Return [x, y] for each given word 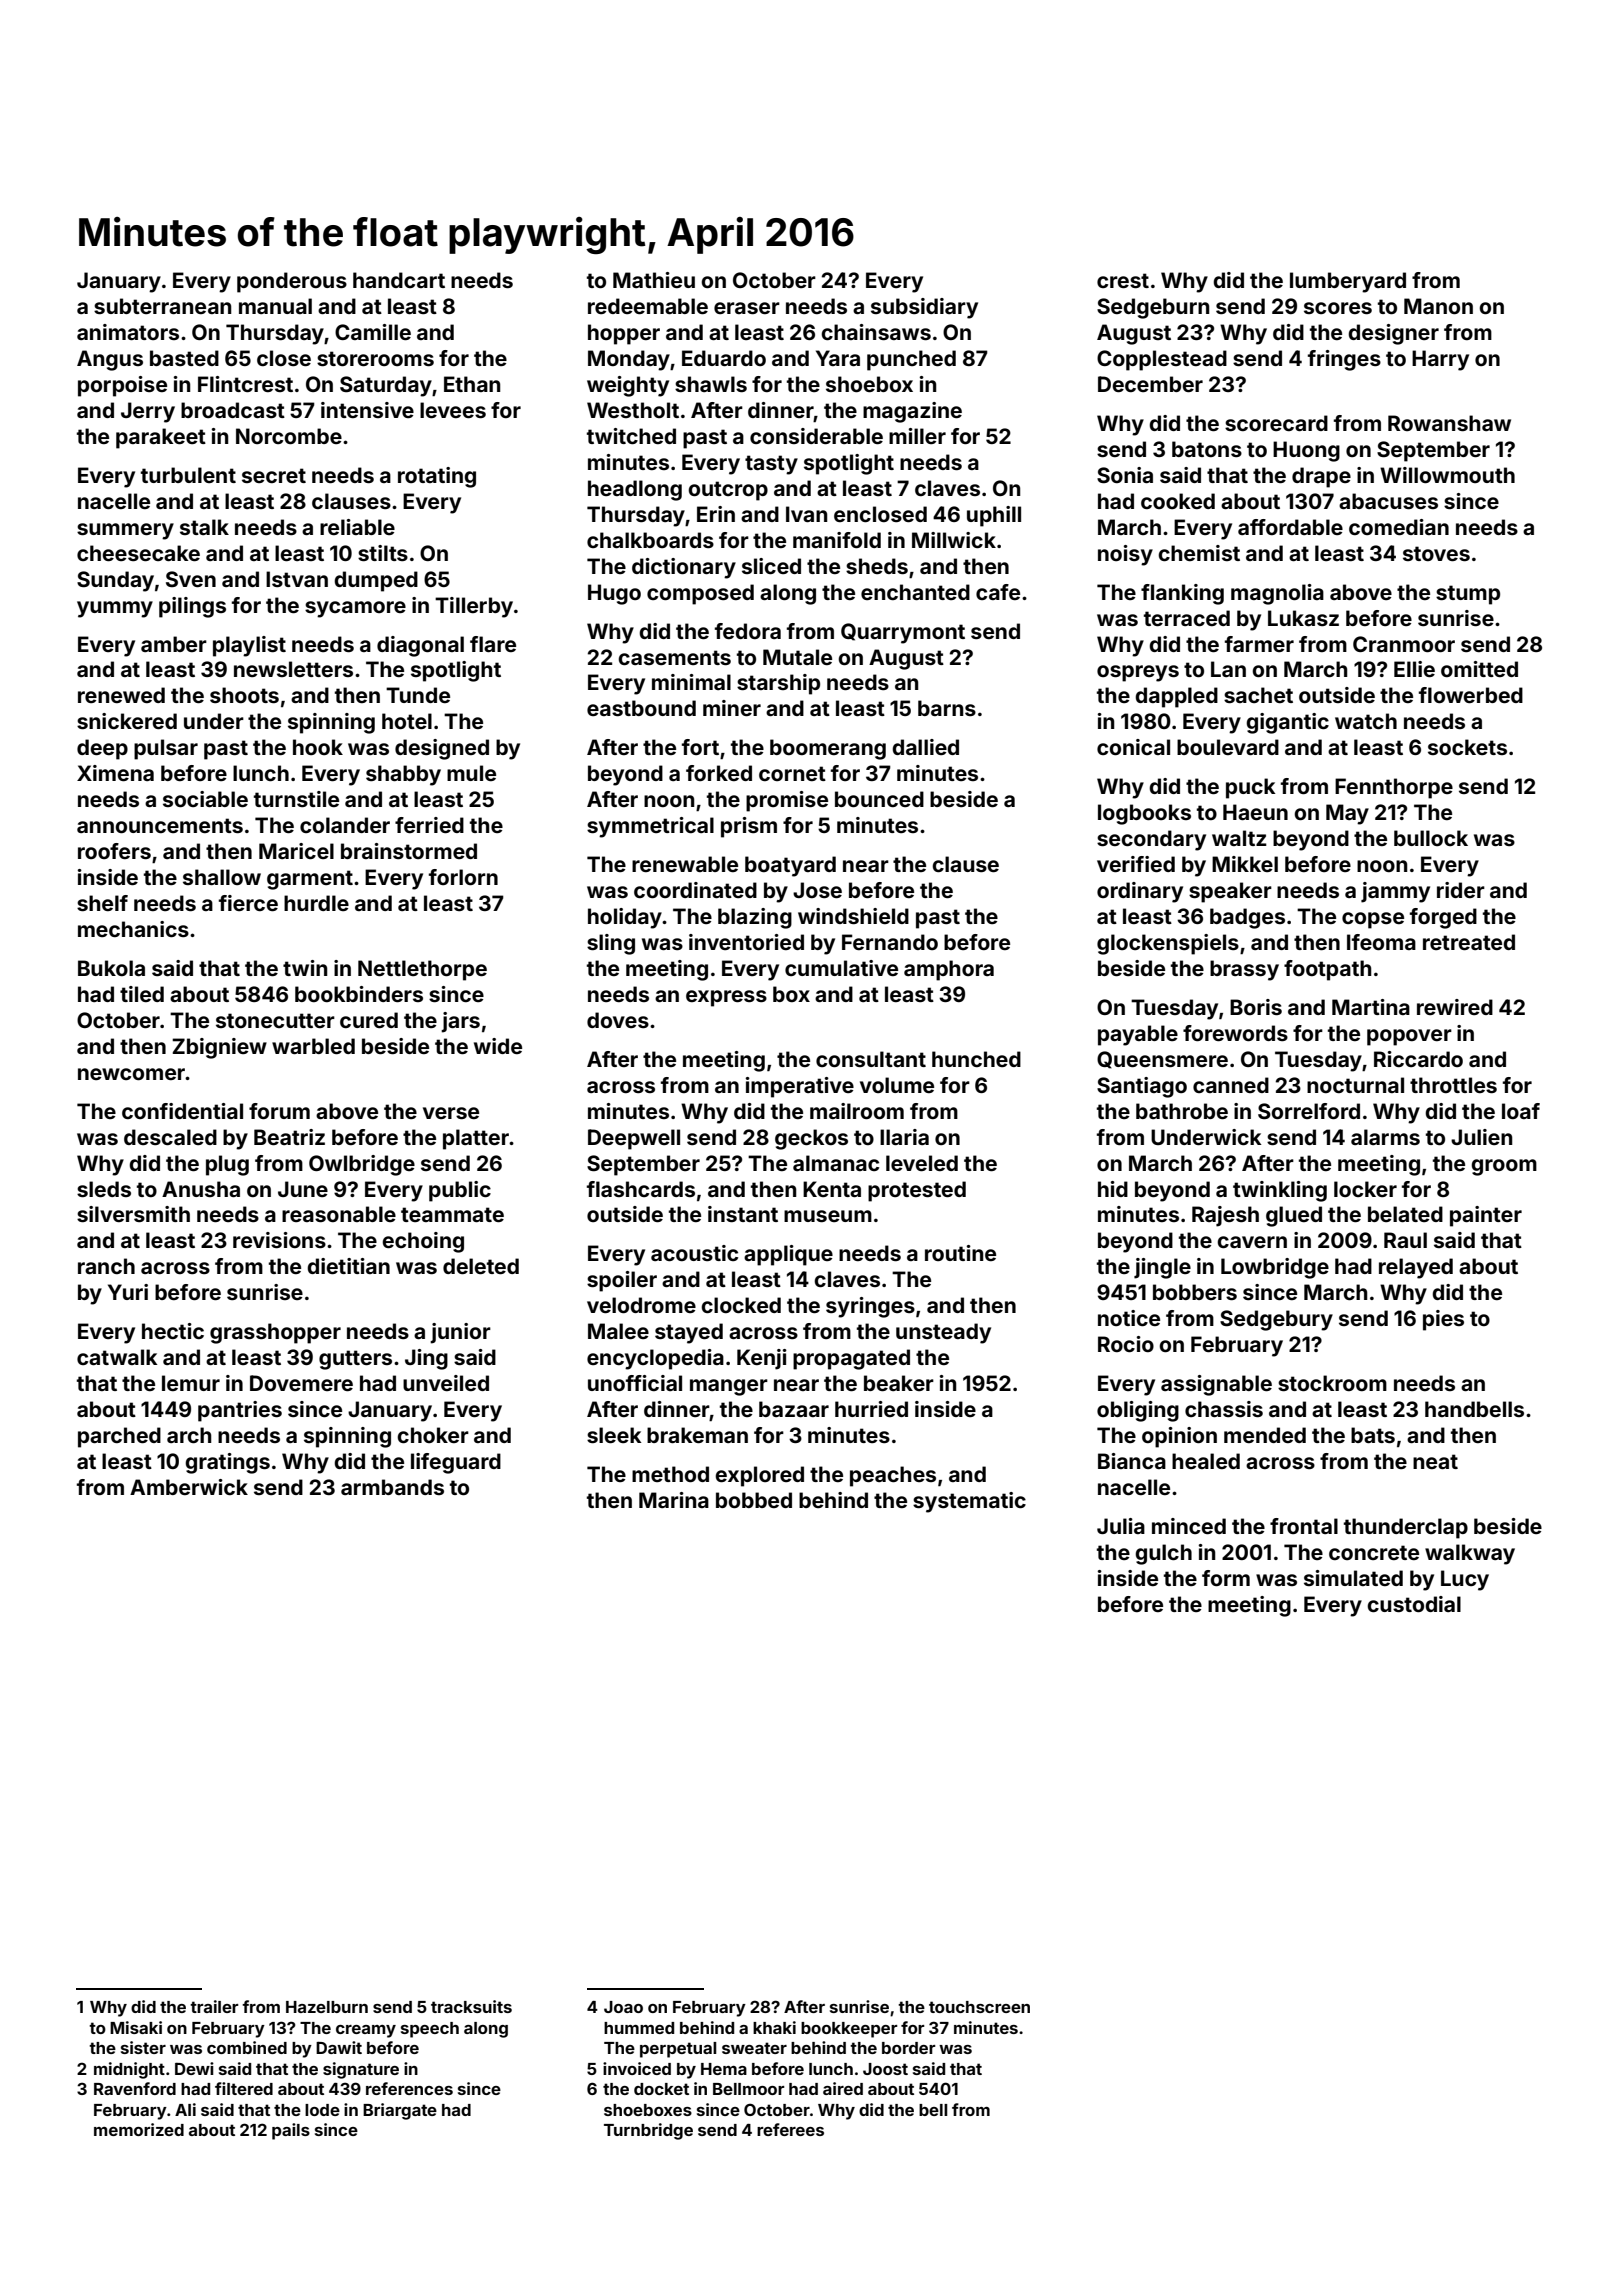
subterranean [162, 306]
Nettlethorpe [422, 970]
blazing [755, 918]
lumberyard [1348, 282]
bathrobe [1182, 1111]
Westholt [633, 410]
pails [291, 2131]
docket [661, 2089]
